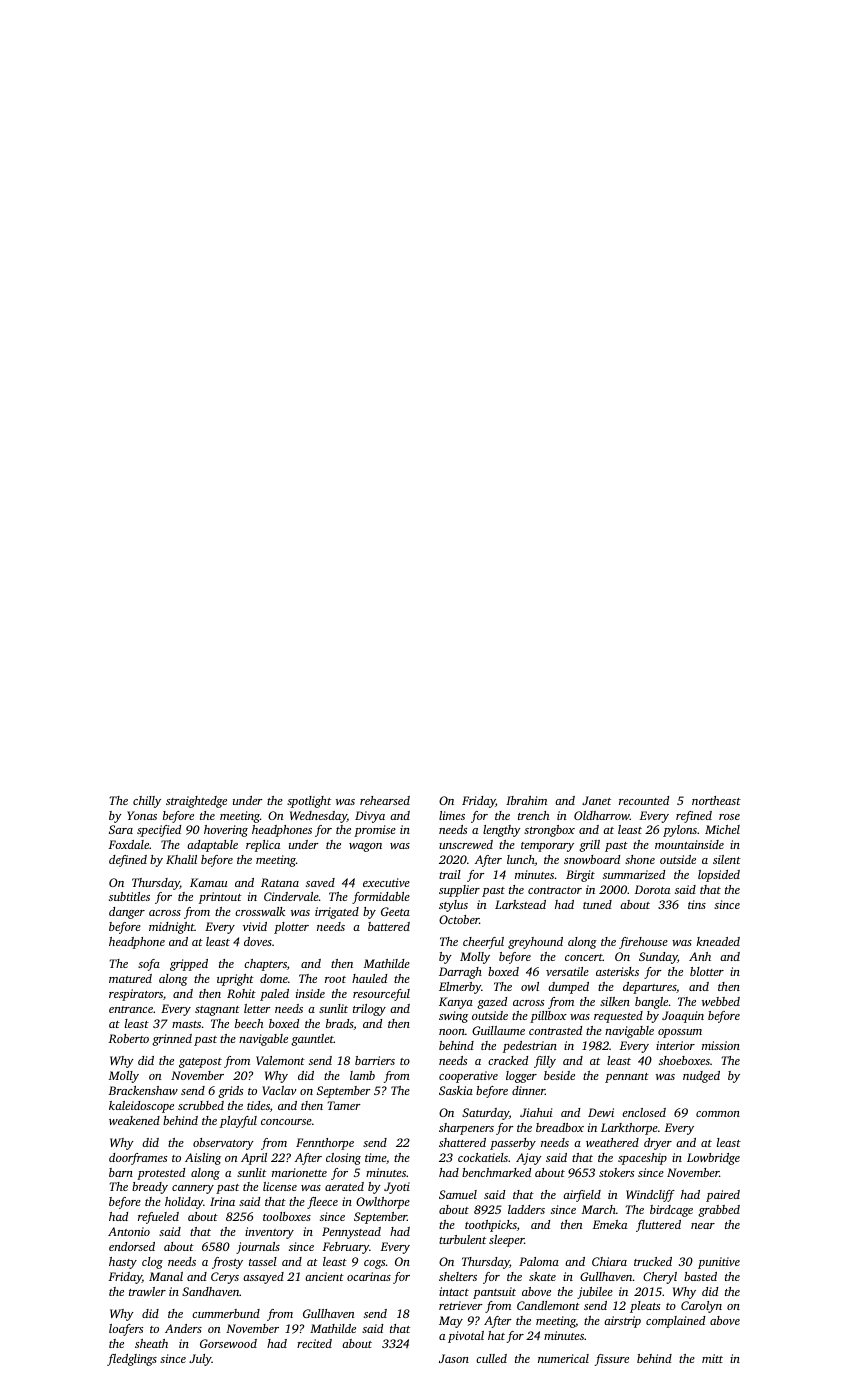  Describe the element at coordinates (660, 1278) in the document. I see `Cheryl` at that location.
